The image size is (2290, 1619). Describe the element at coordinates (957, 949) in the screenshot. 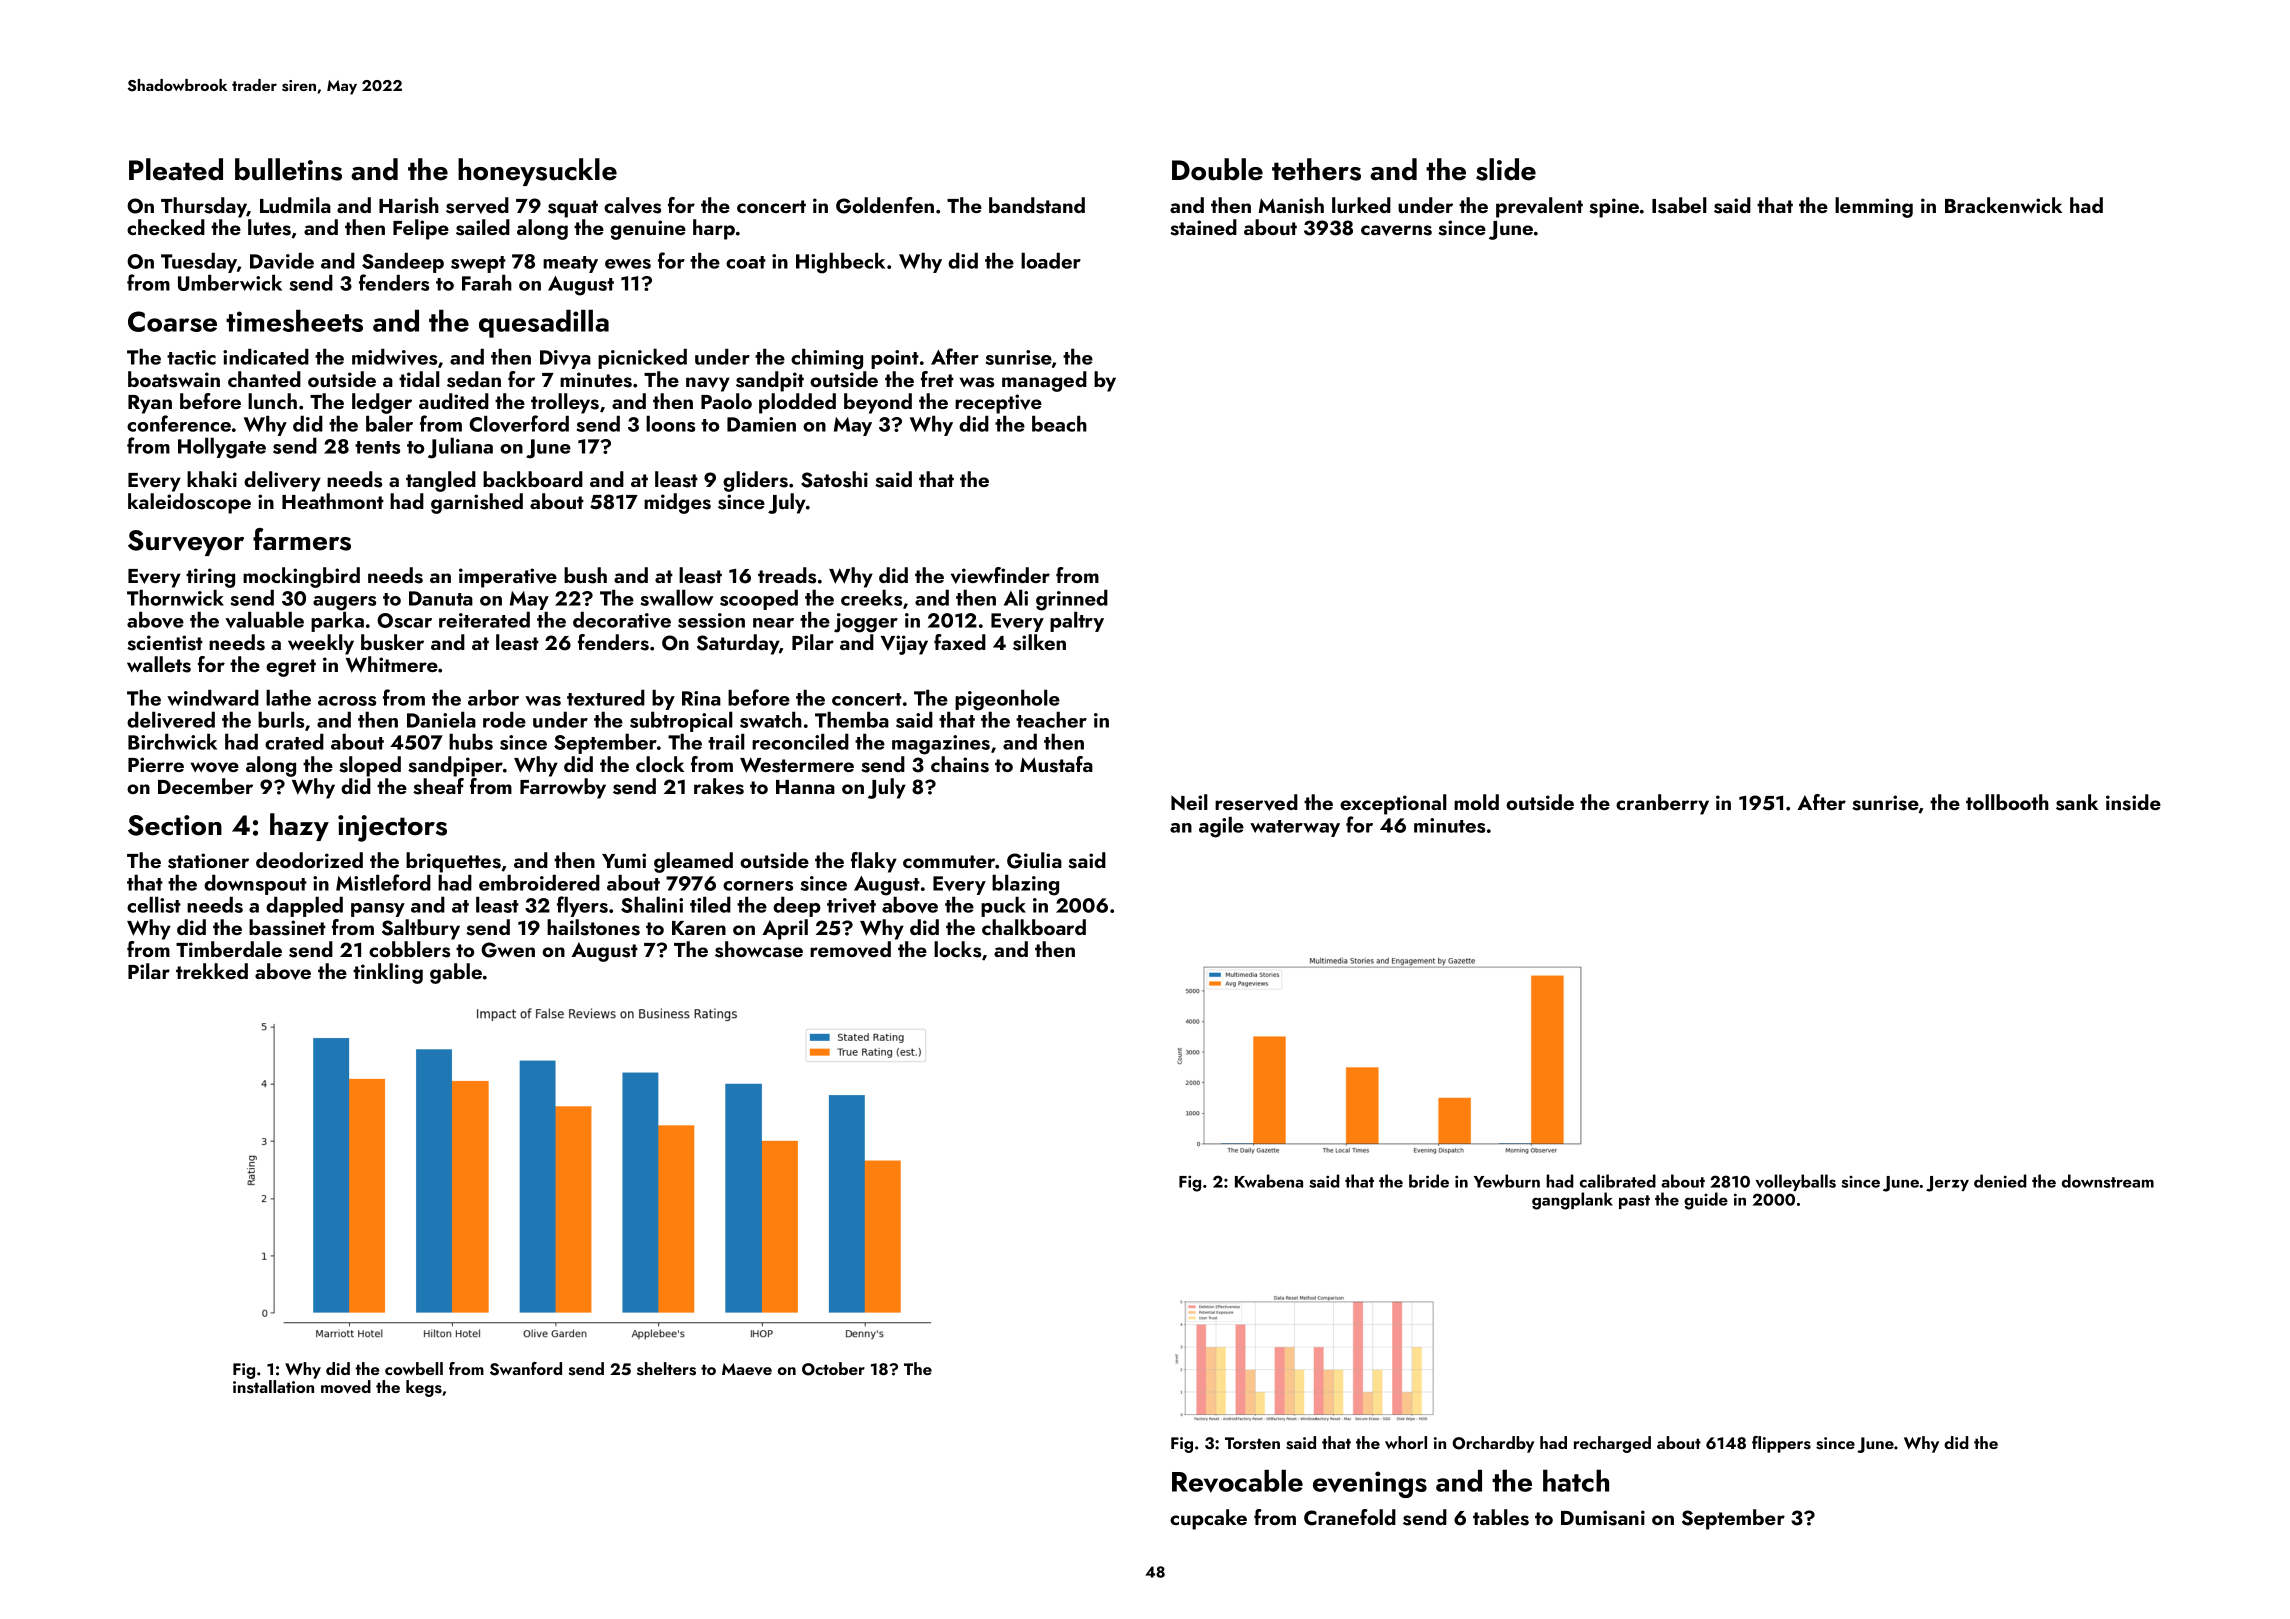

I see `locks` at that location.
